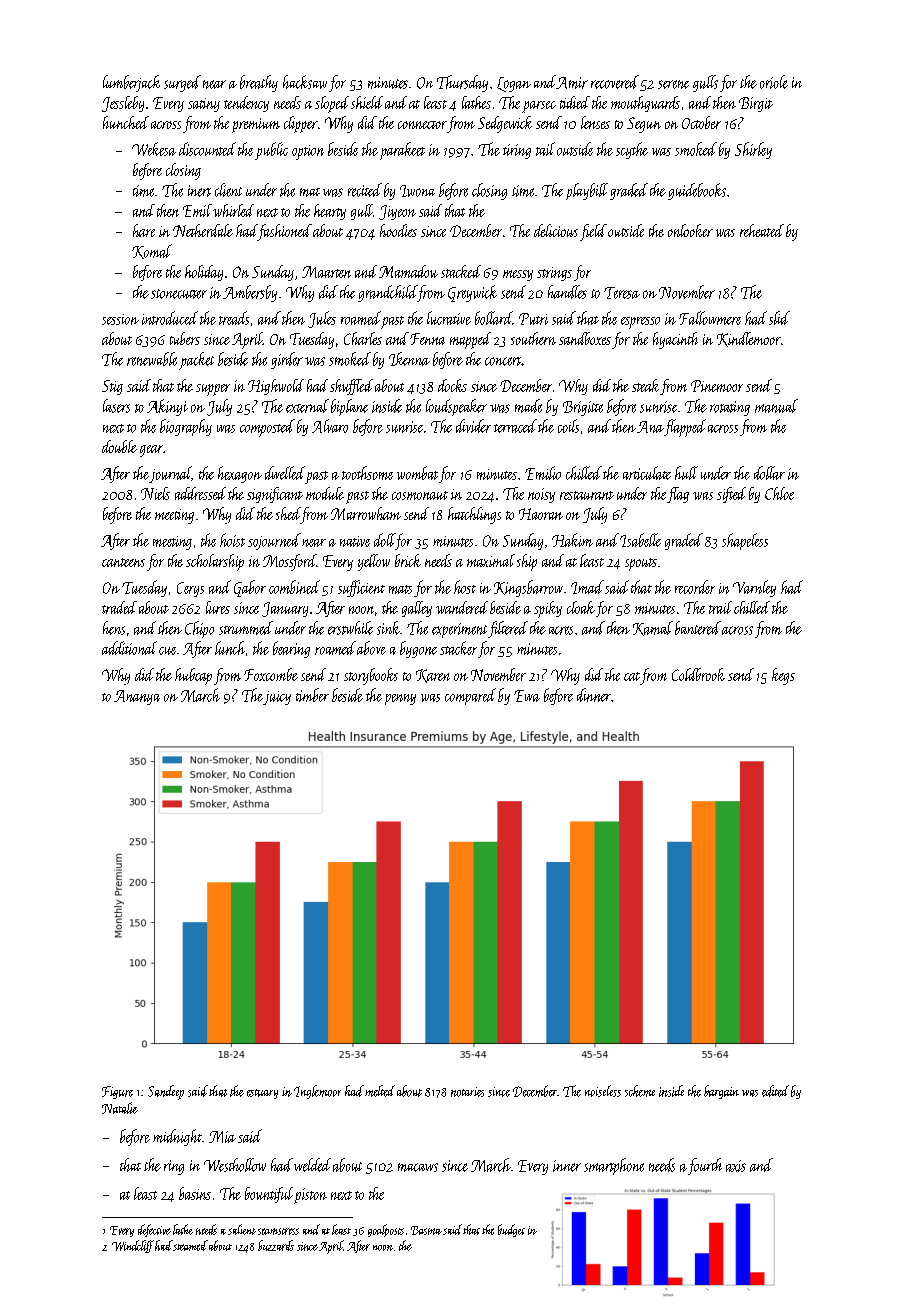  Describe the element at coordinates (185, 338) in the document. I see `tubers` at that location.
